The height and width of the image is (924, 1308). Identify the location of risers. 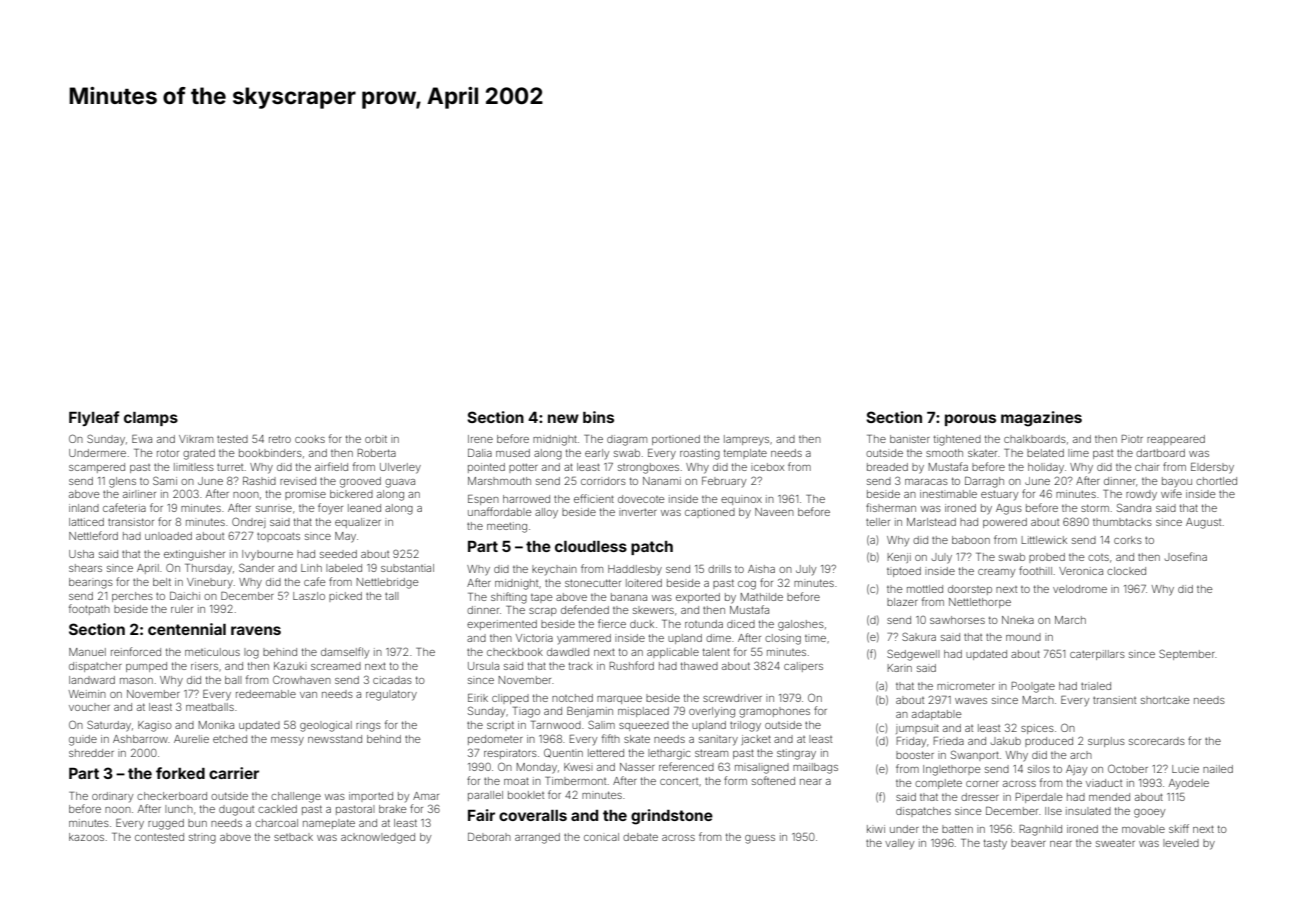
(204, 666).
